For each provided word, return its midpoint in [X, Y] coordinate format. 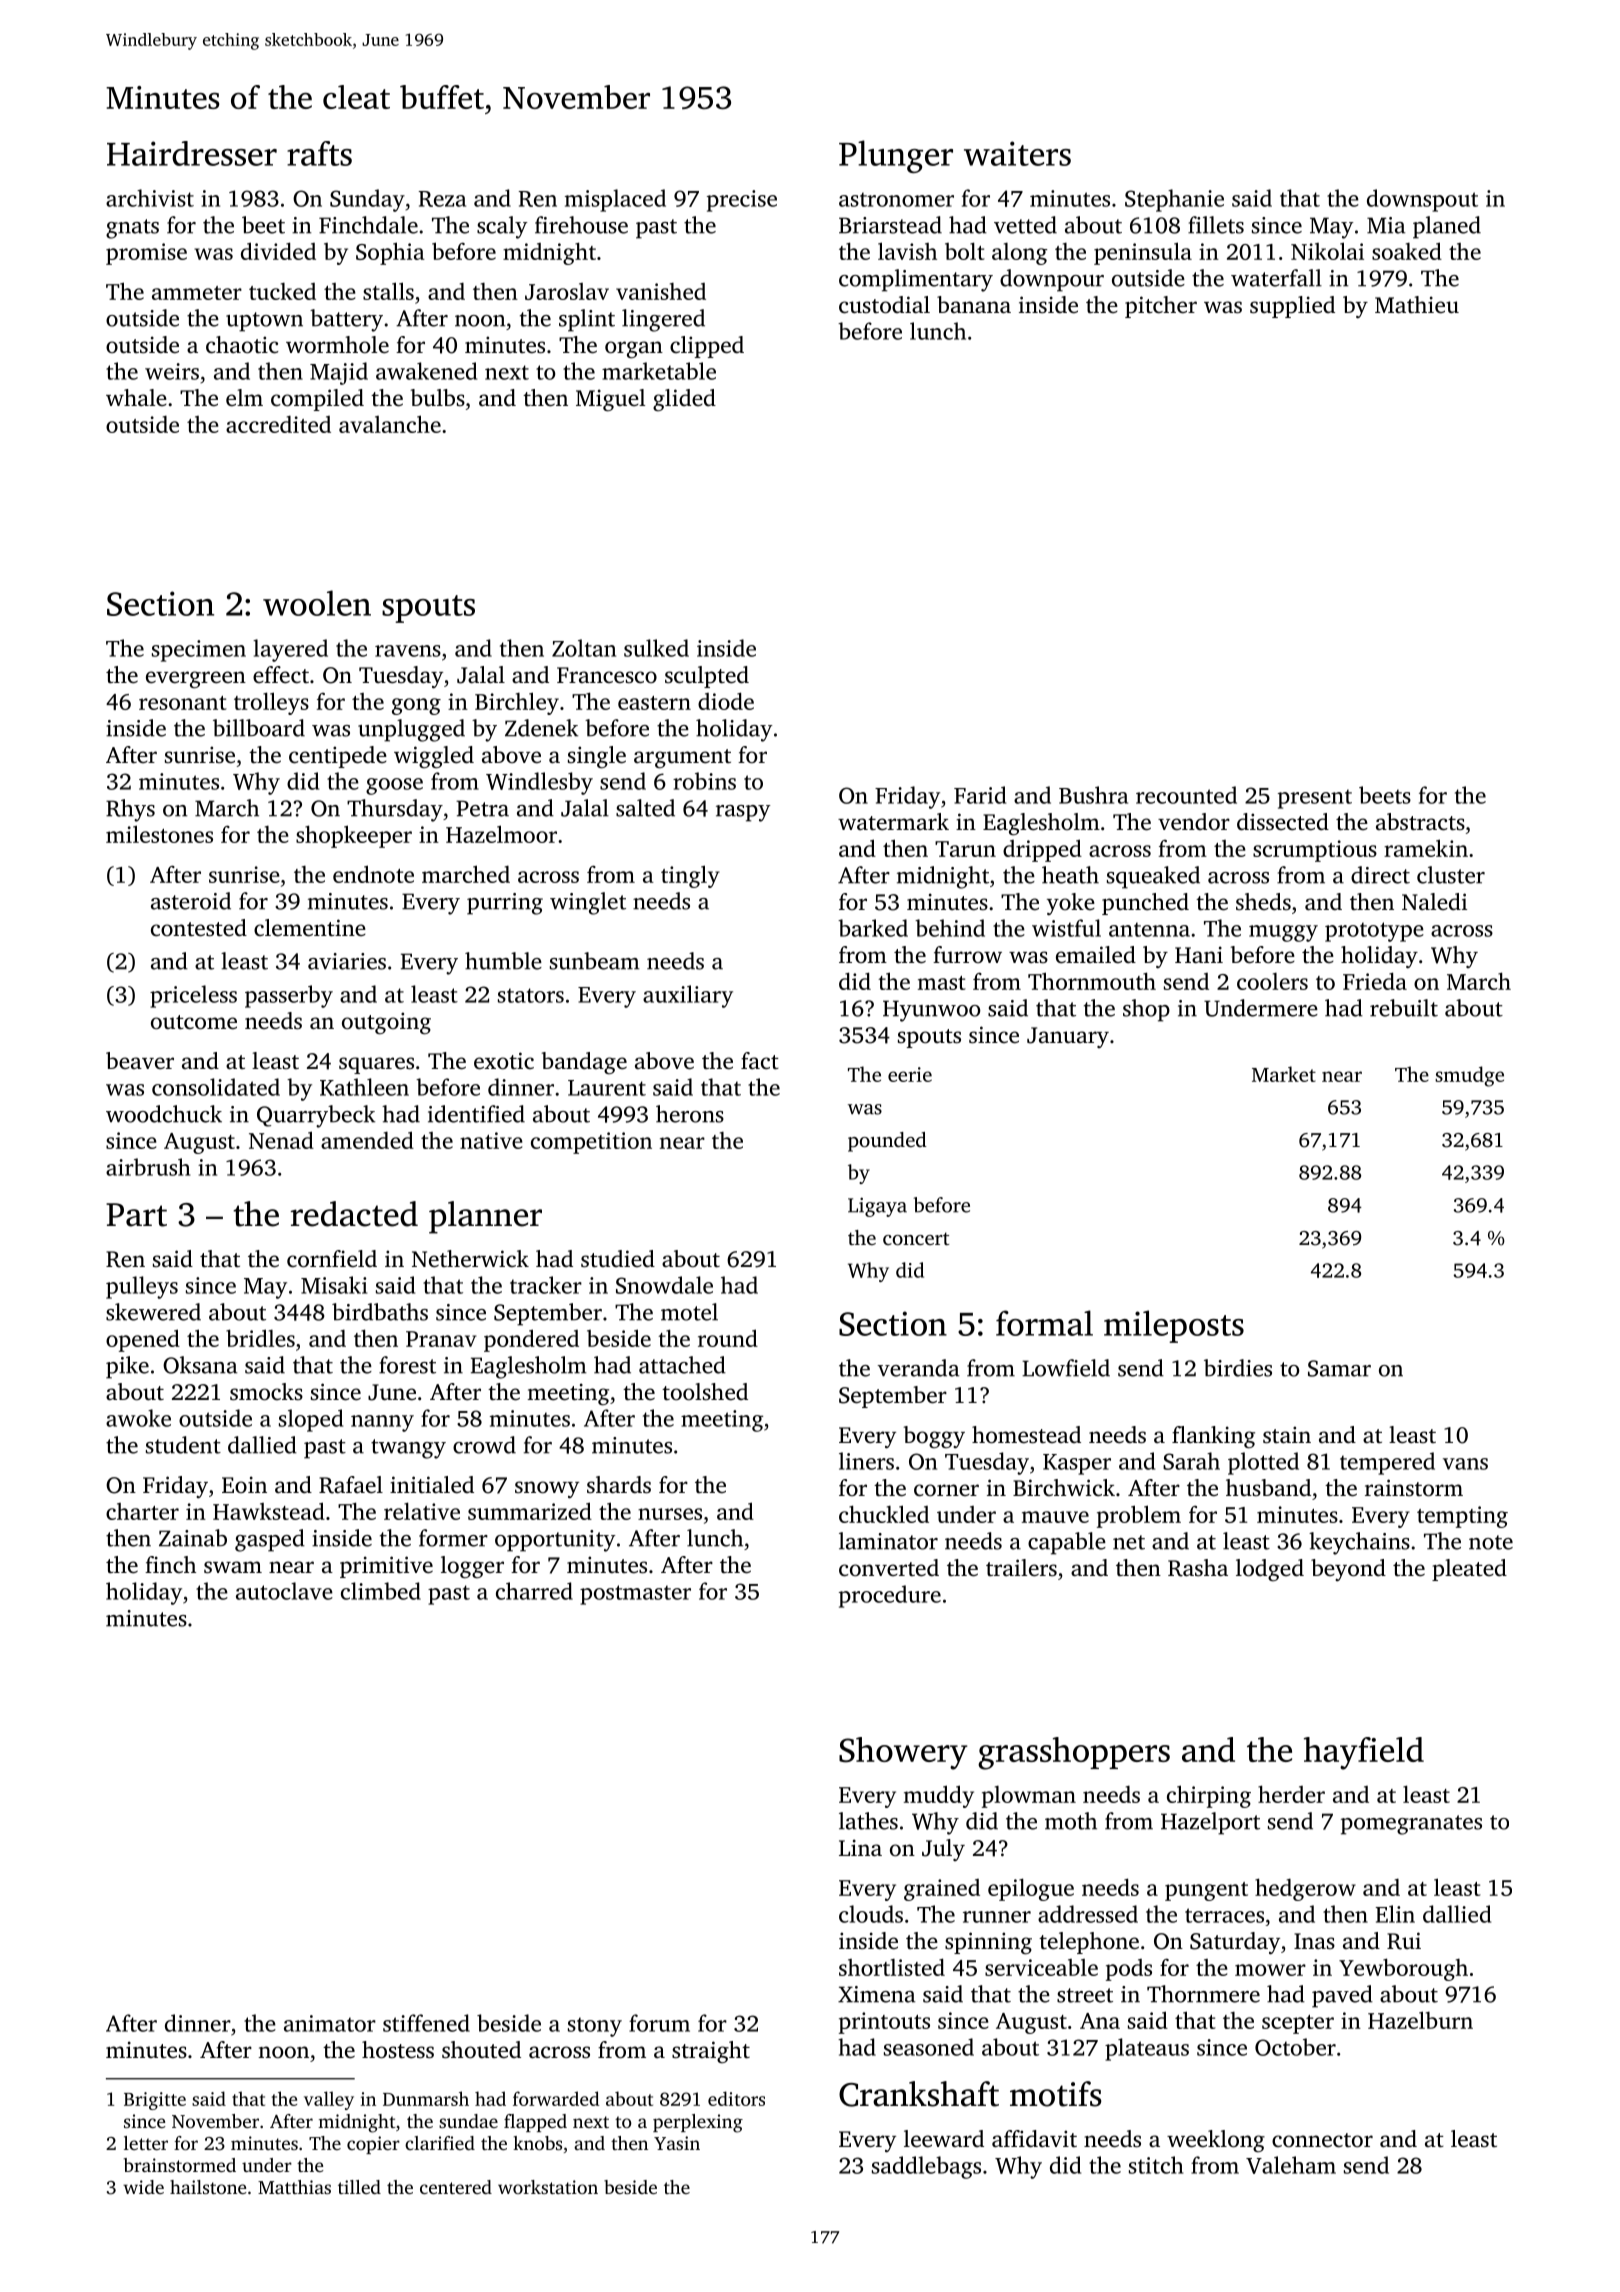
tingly [690, 876]
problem [1139, 1516]
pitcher [1161, 307]
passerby [289, 996]
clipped [707, 347]
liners [866, 1461]
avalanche [390, 424]
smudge [1469, 1076]
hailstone [208, 2187]
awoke [138, 1418]
